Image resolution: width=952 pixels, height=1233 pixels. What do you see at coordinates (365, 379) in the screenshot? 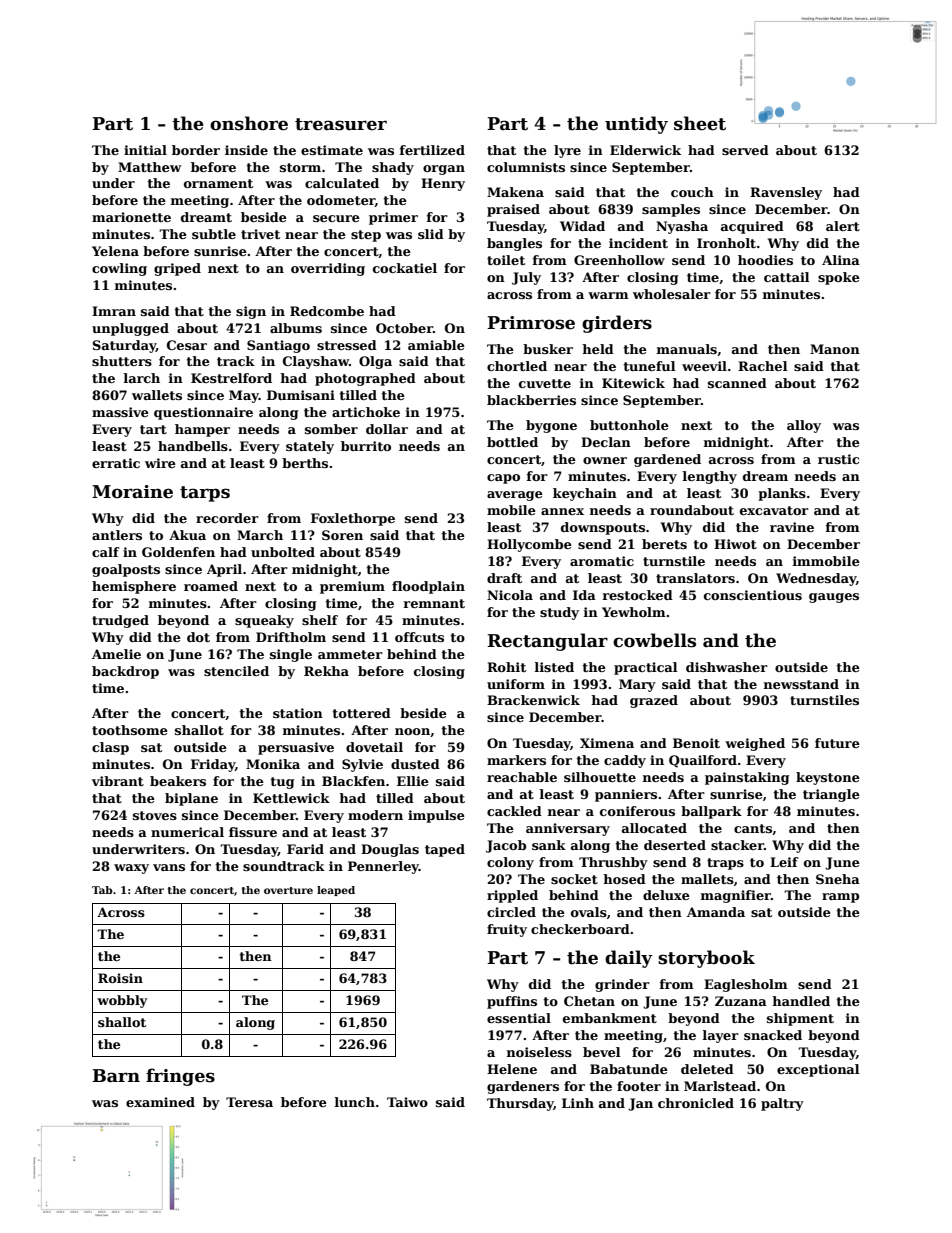
I see `photographed` at bounding box center [365, 379].
